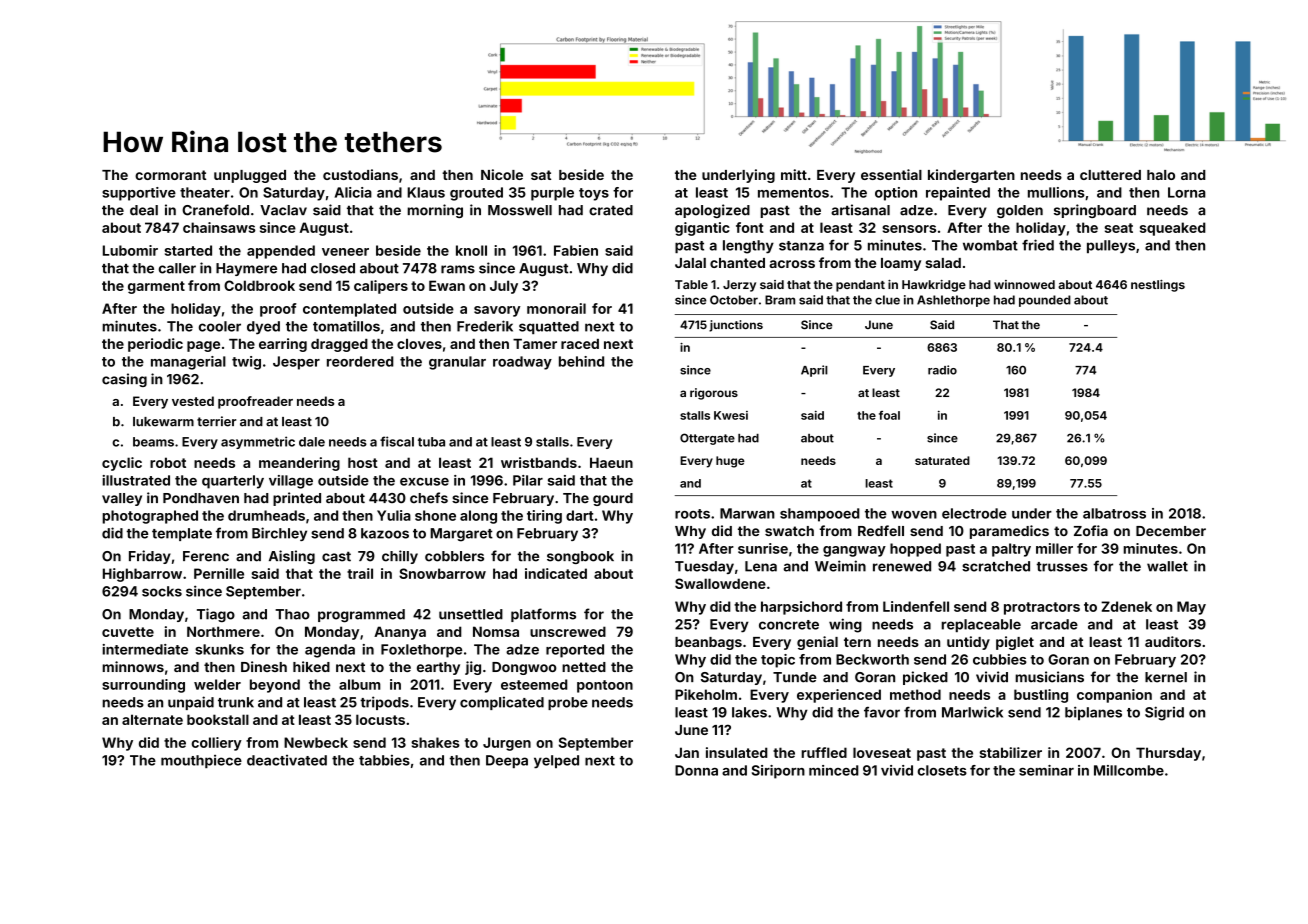  What do you see at coordinates (162, 591) in the screenshot?
I see `socks` at bounding box center [162, 591].
